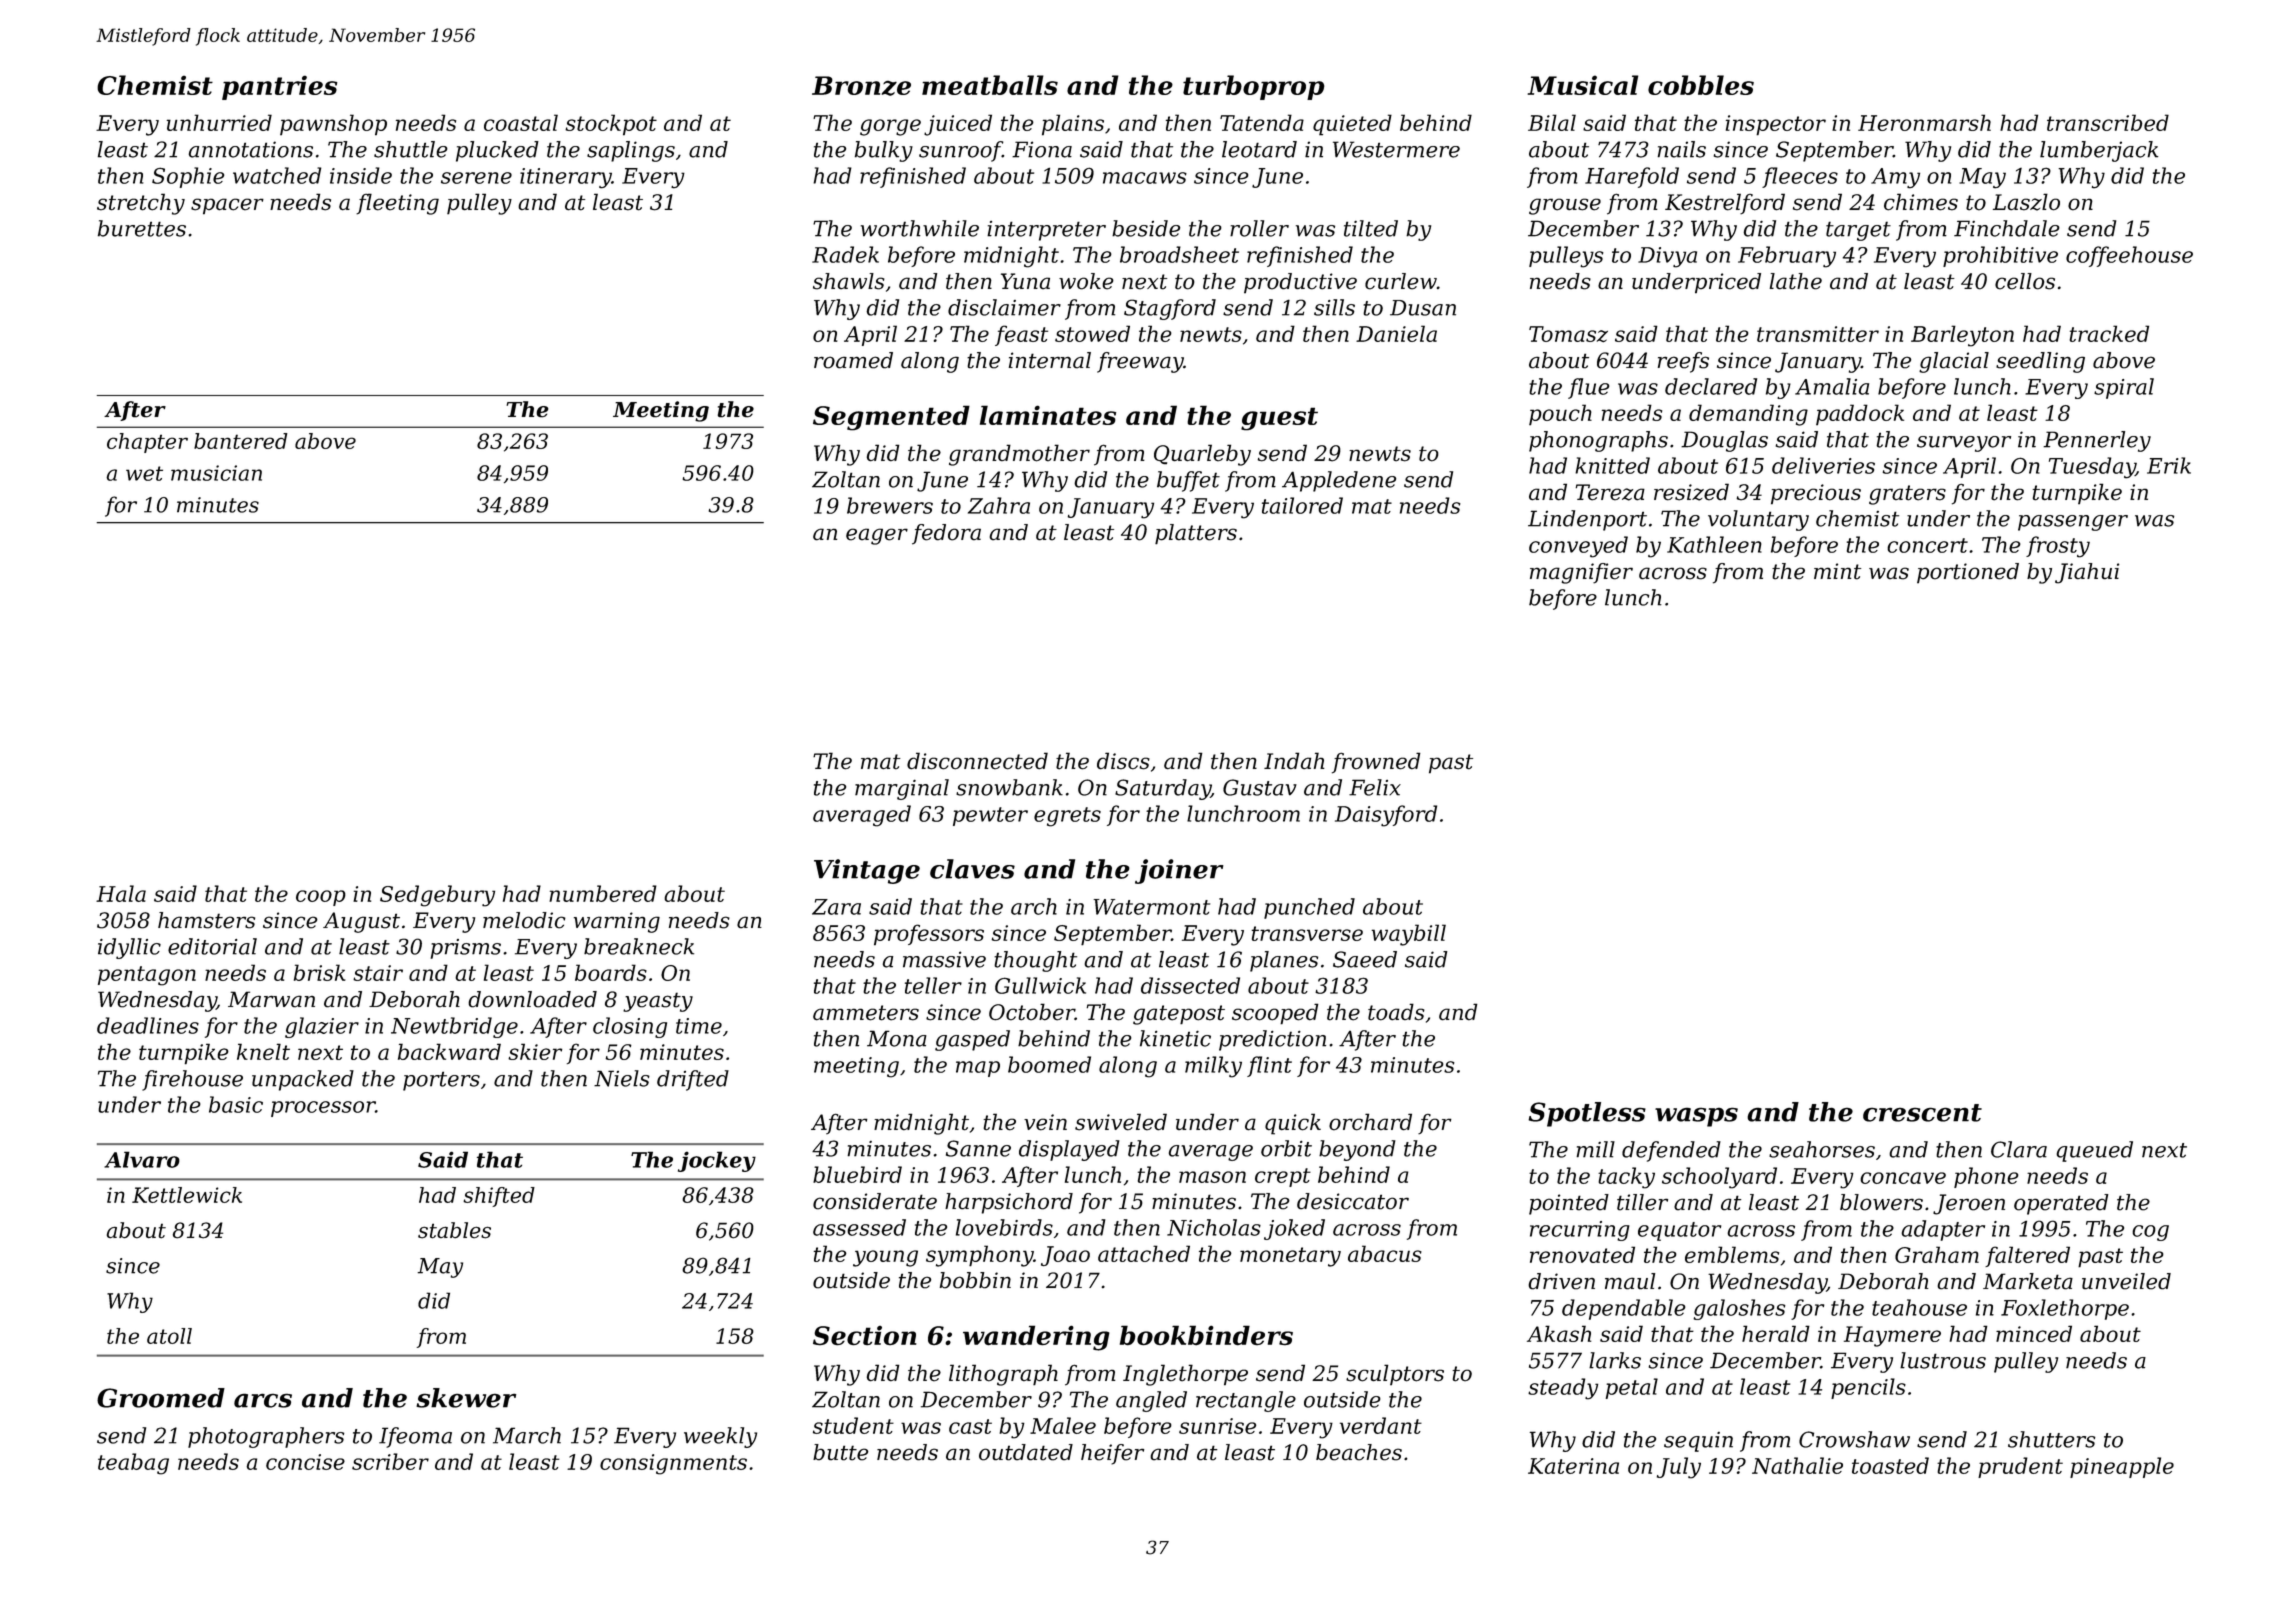 The height and width of the screenshot is (1620, 2292). Describe the element at coordinates (1359, 1452) in the screenshot. I see `beaches` at that location.
